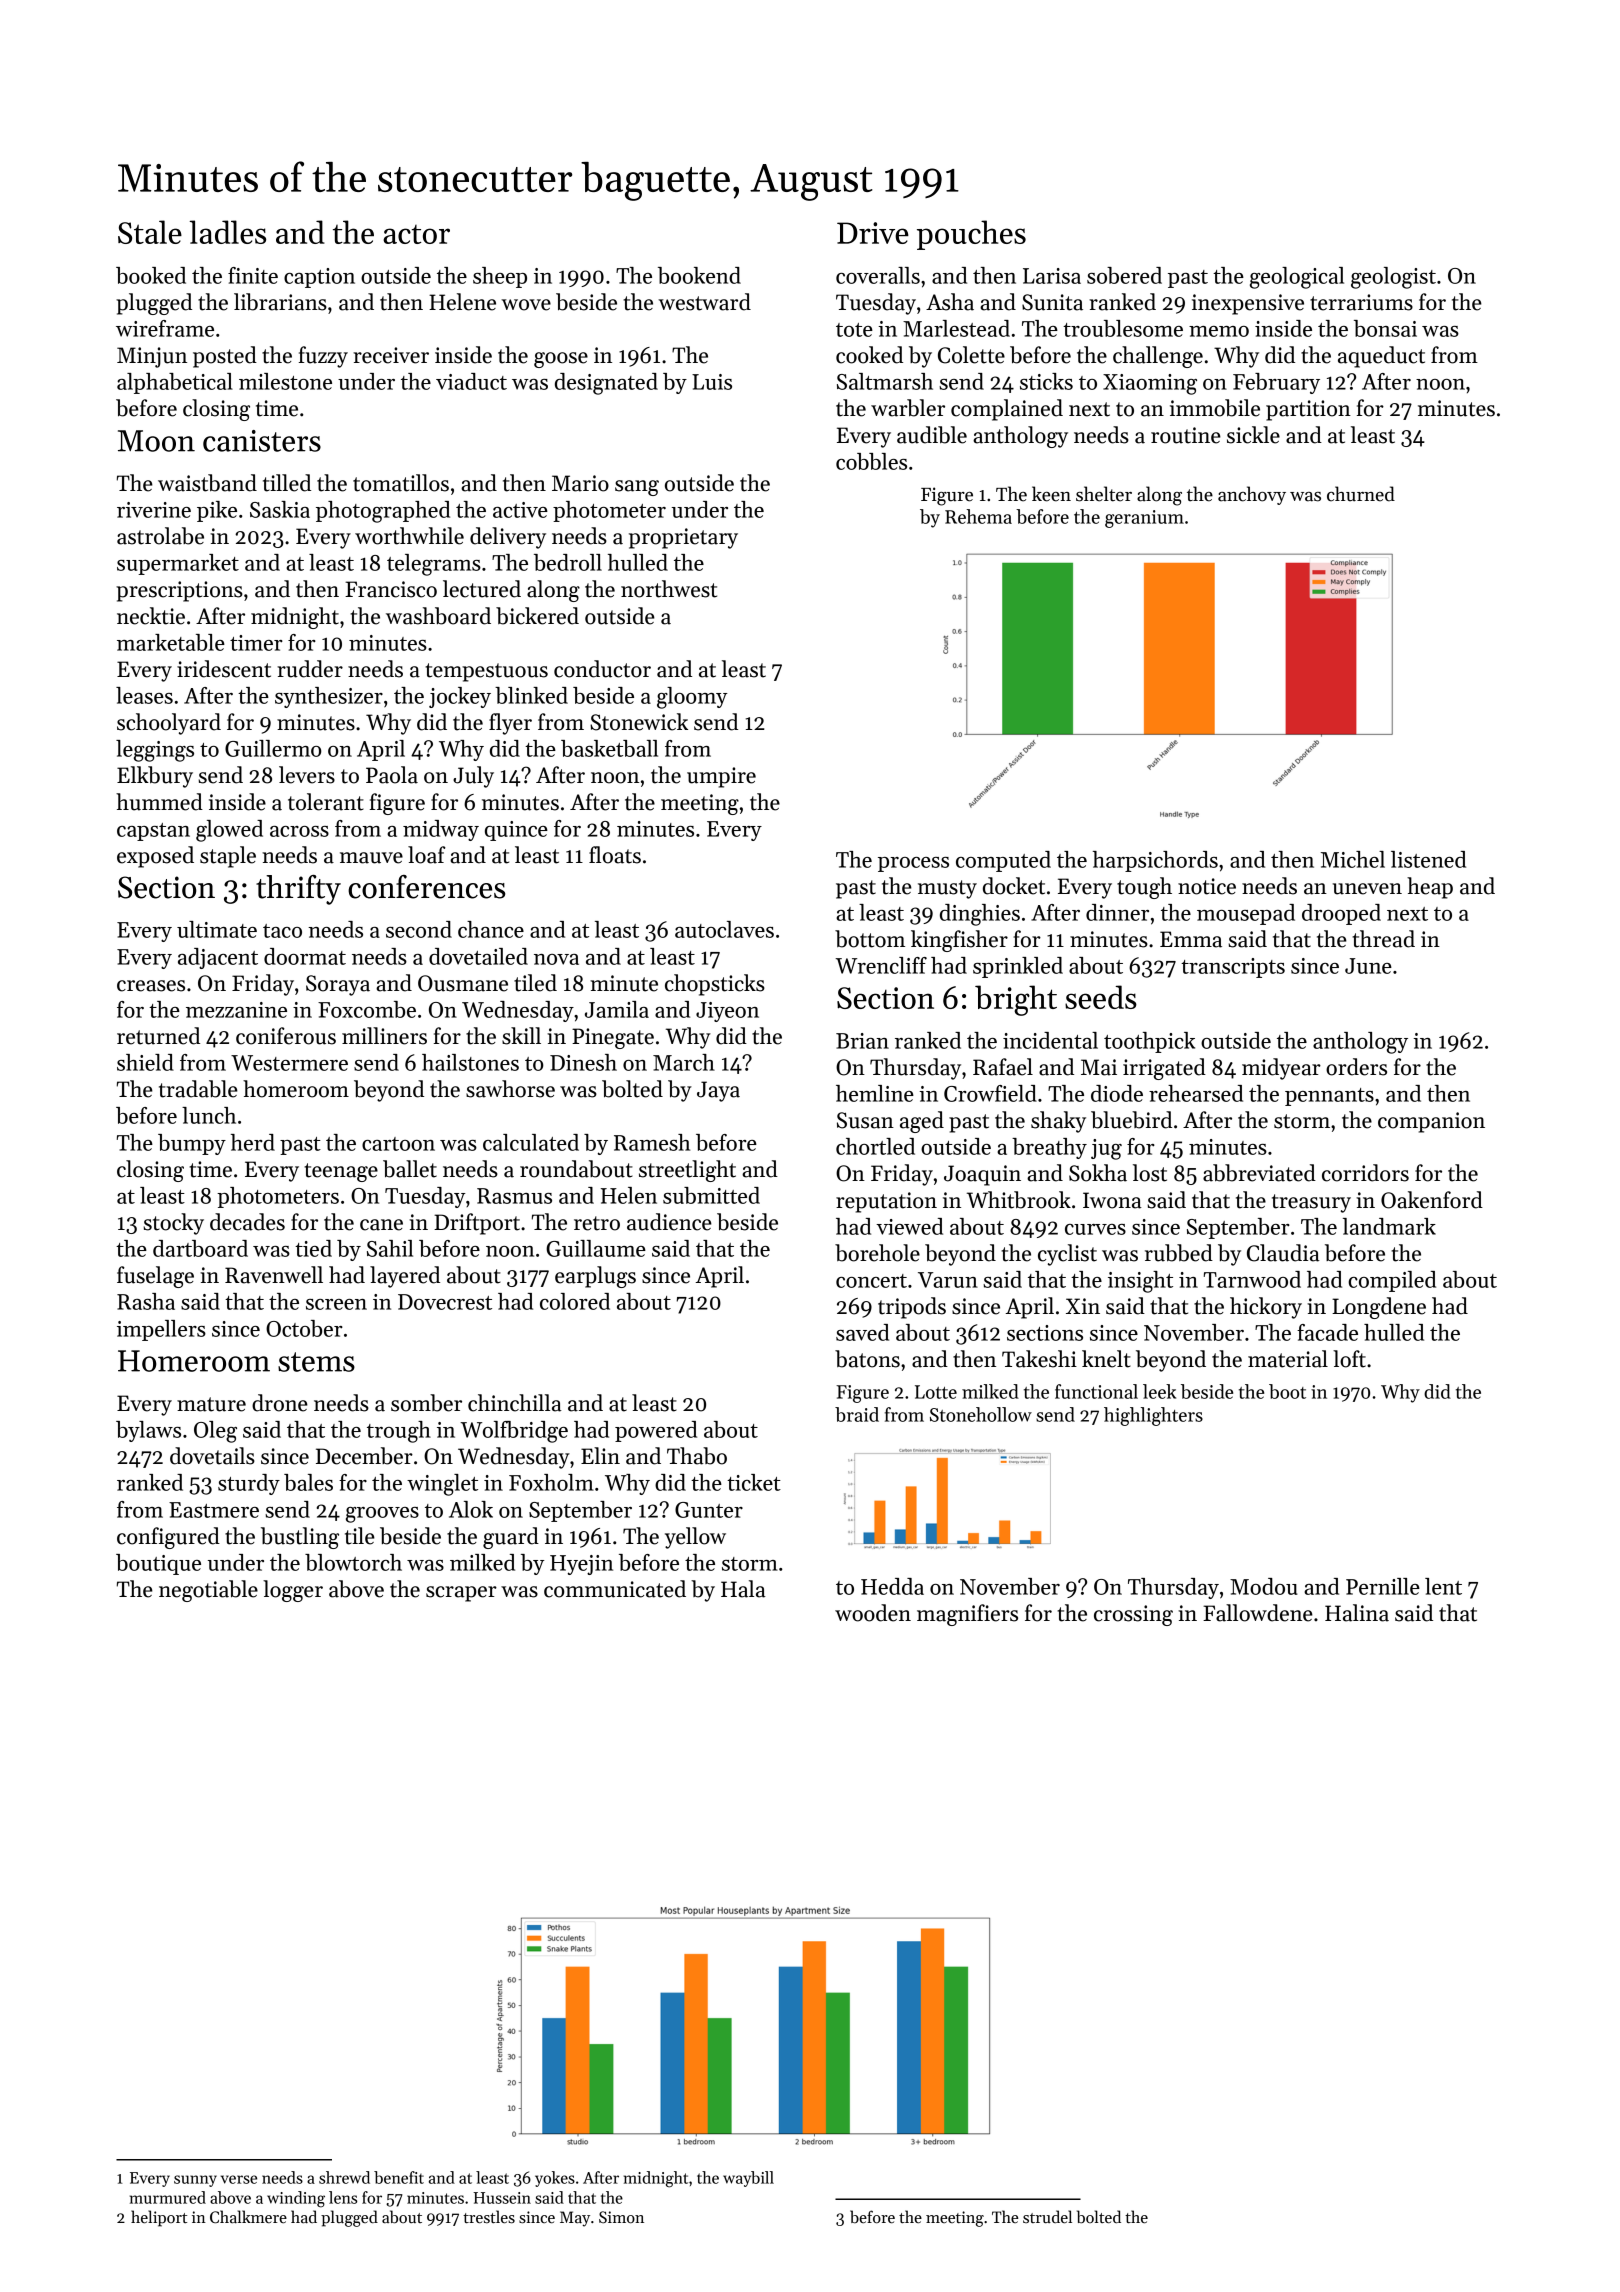 The image size is (1620, 2292). I want to click on trestles, so click(489, 2217).
